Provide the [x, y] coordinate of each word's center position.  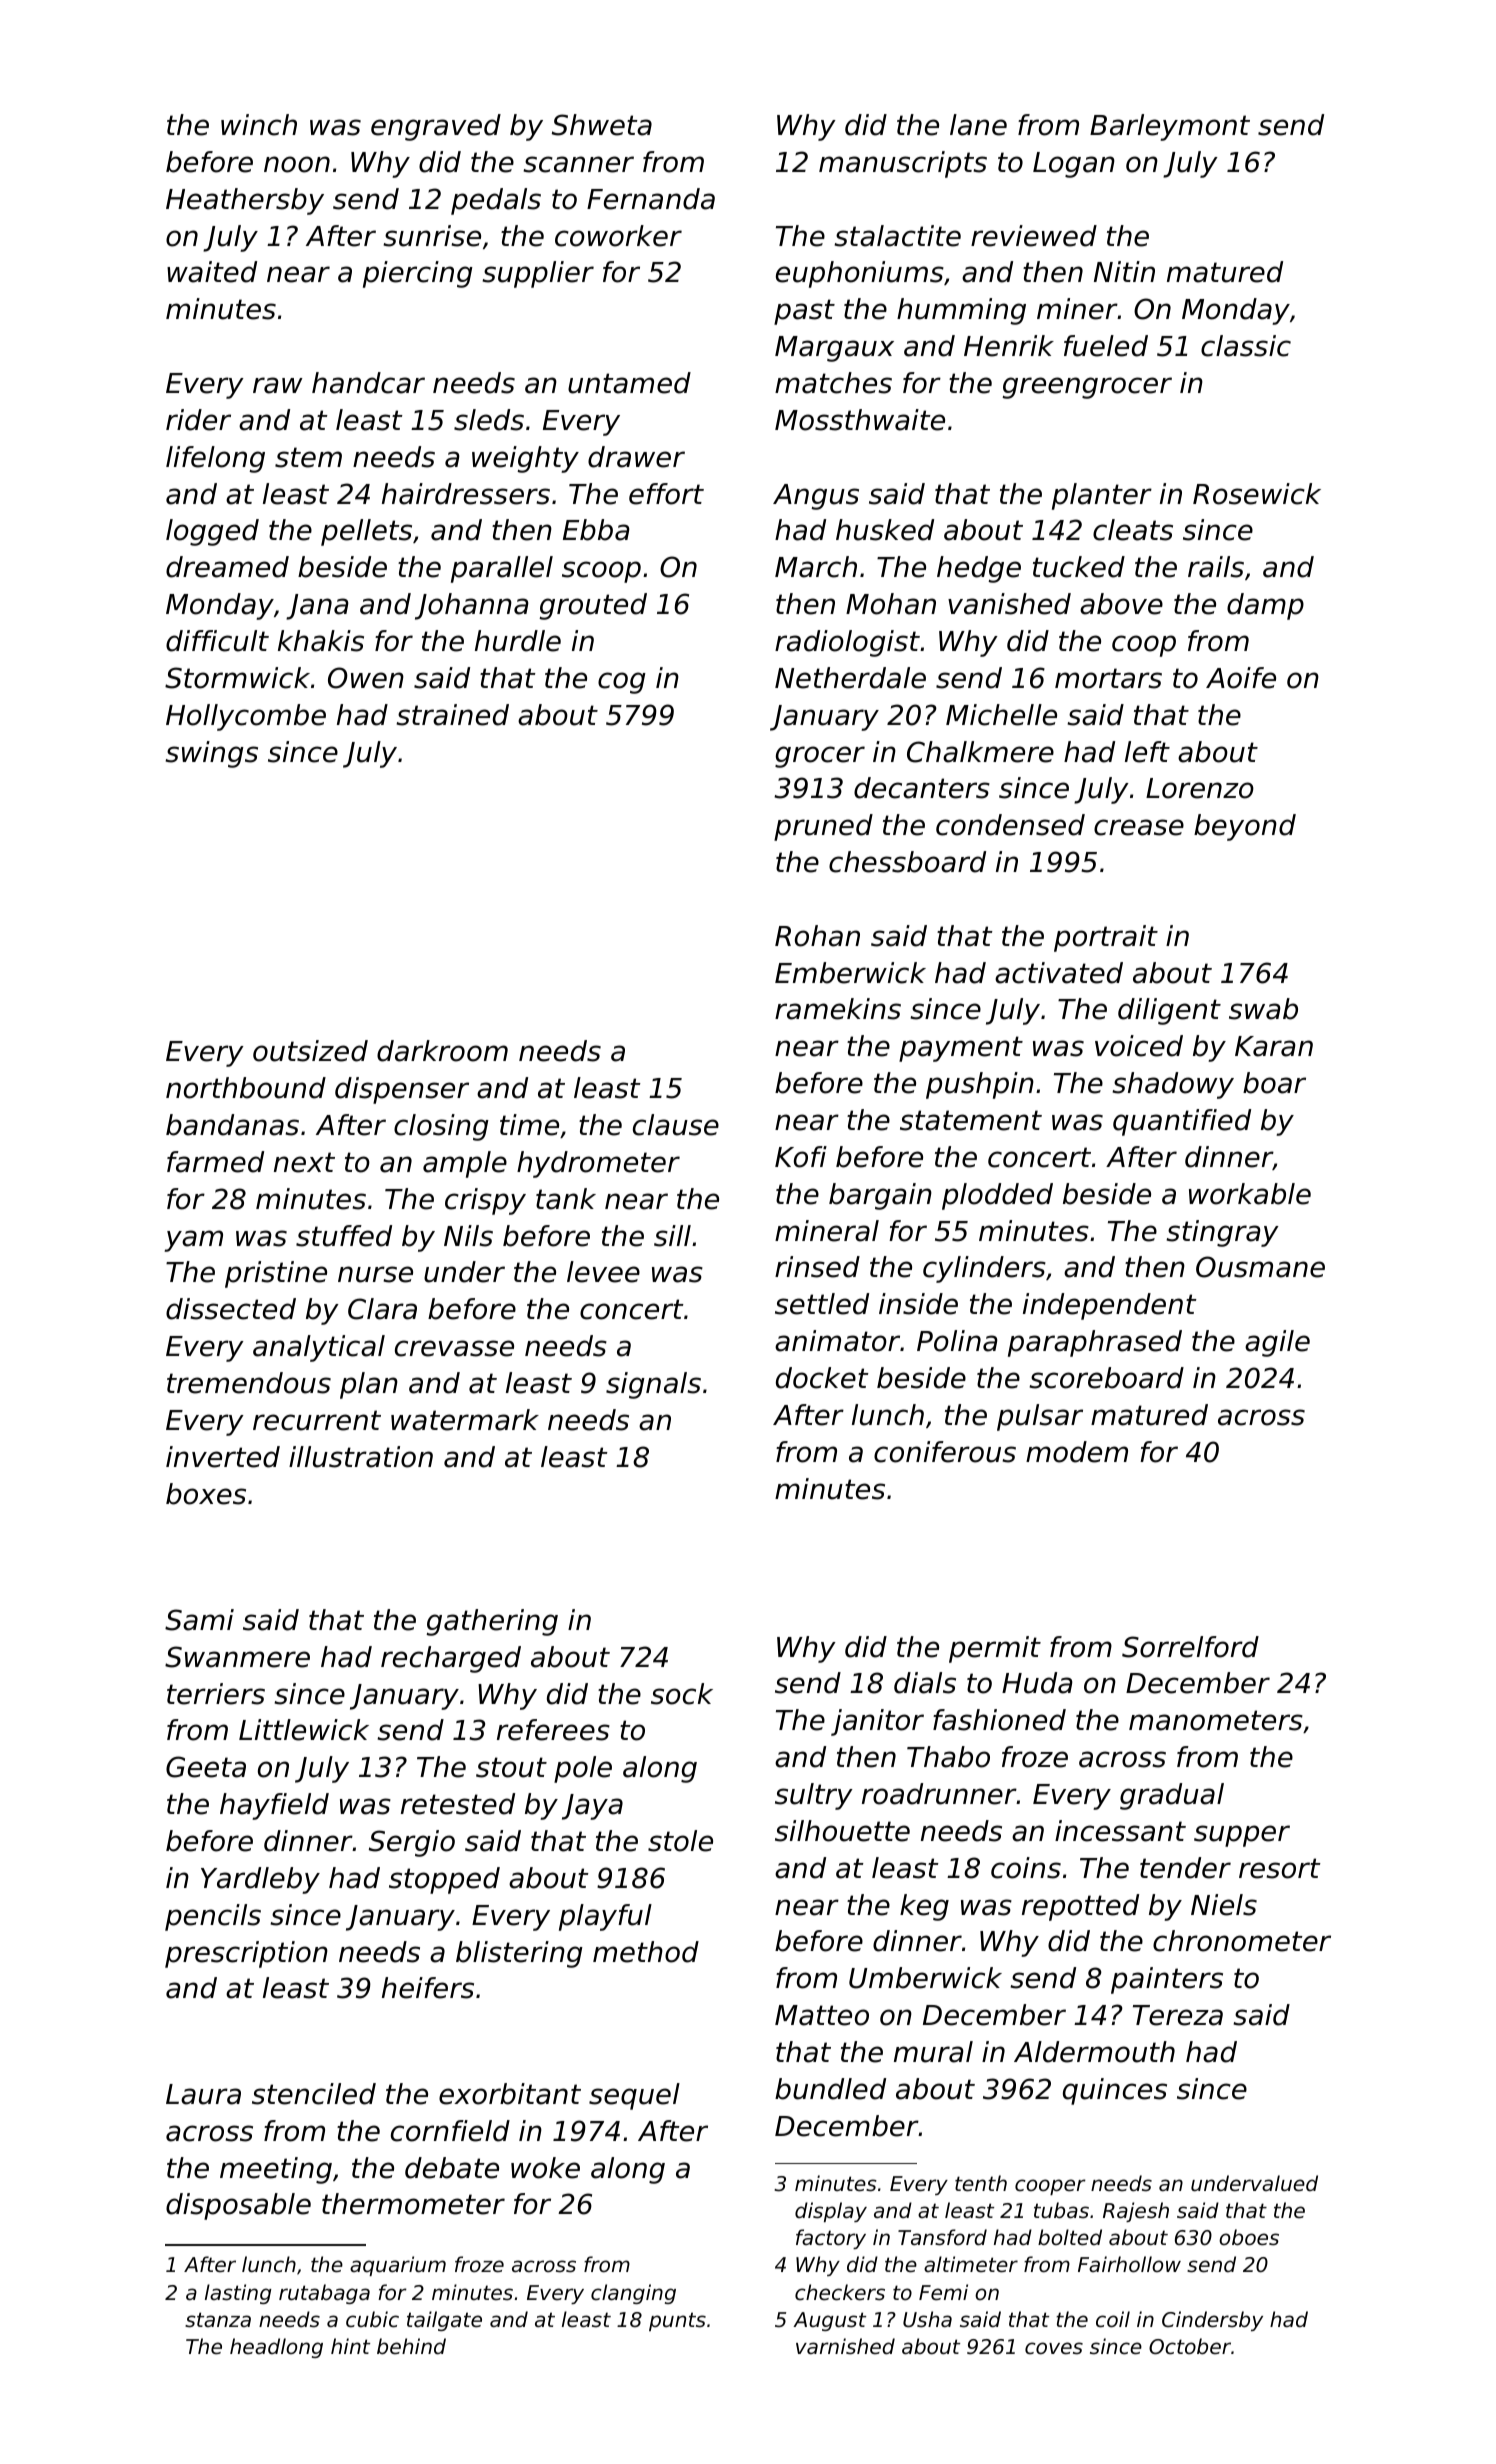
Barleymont [1170, 127]
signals [653, 1385]
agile [1277, 1343]
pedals [496, 201]
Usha [927, 2319]
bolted [1070, 2237]
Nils [468, 1236]
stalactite [897, 236]
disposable [238, 2206]
